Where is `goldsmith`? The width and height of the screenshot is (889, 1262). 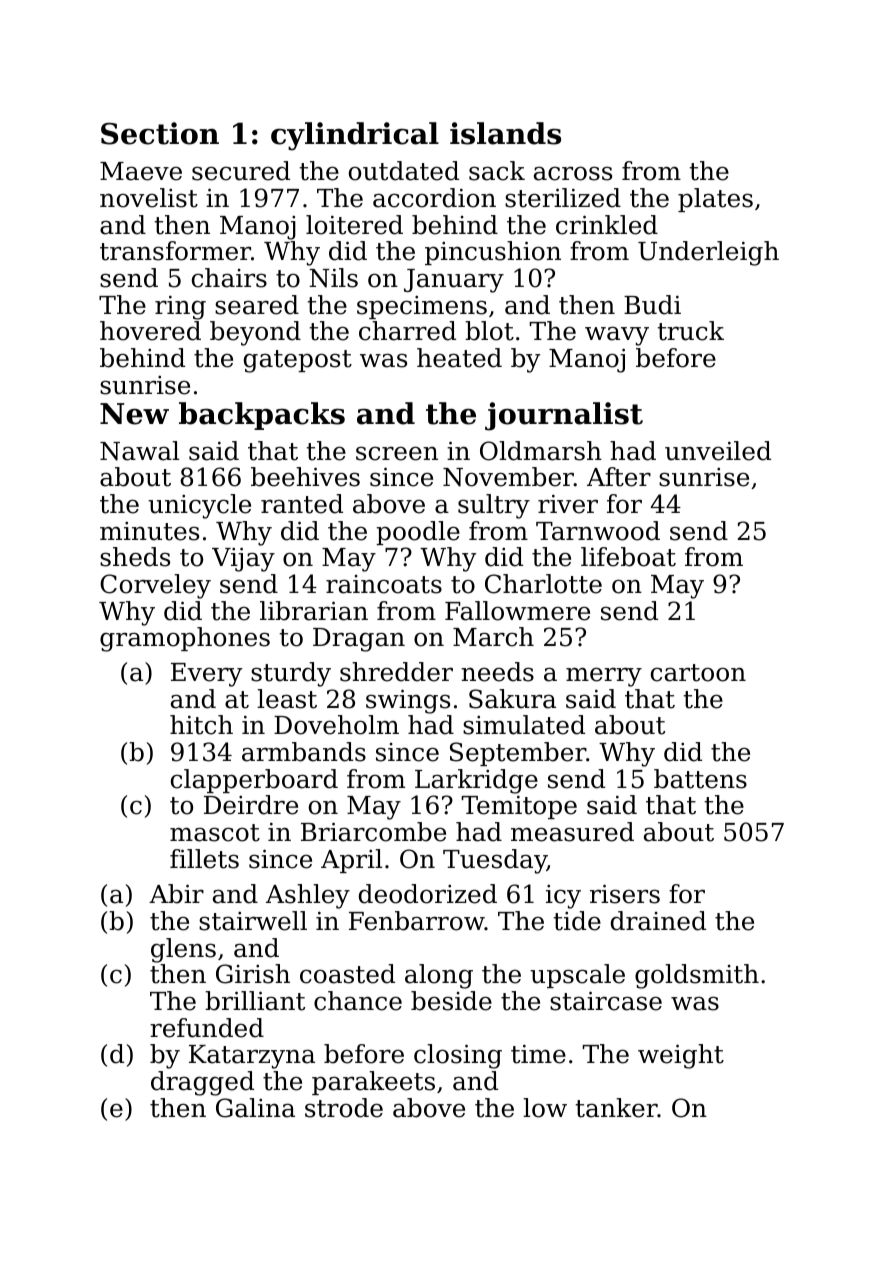 goldsmith is located at coordinates (697, 976).
